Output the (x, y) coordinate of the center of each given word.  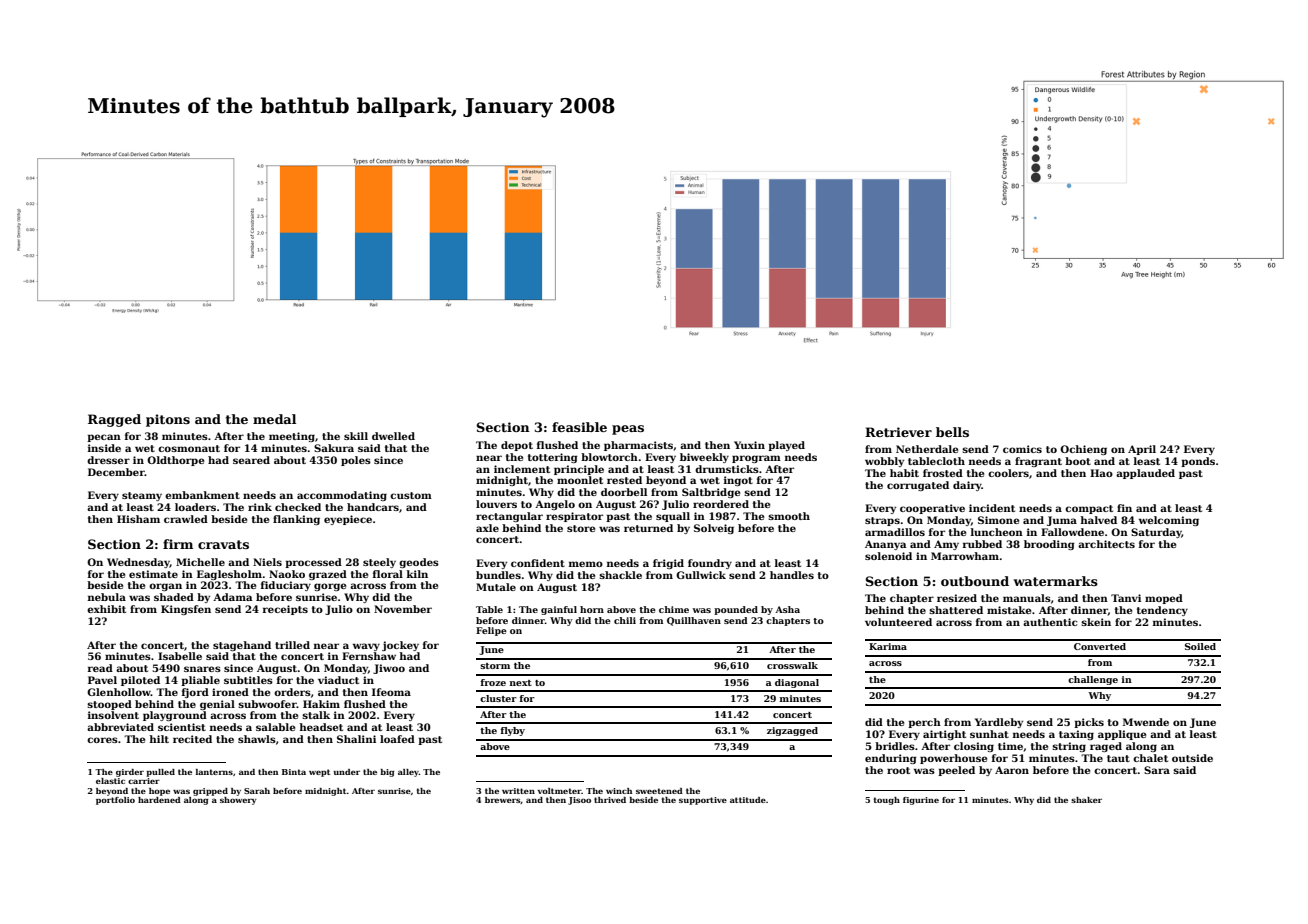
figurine (921, 801)
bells (952, 432)
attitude (748, 800)
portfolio (115, 801)
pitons (168, 420)
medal (274, 419)
